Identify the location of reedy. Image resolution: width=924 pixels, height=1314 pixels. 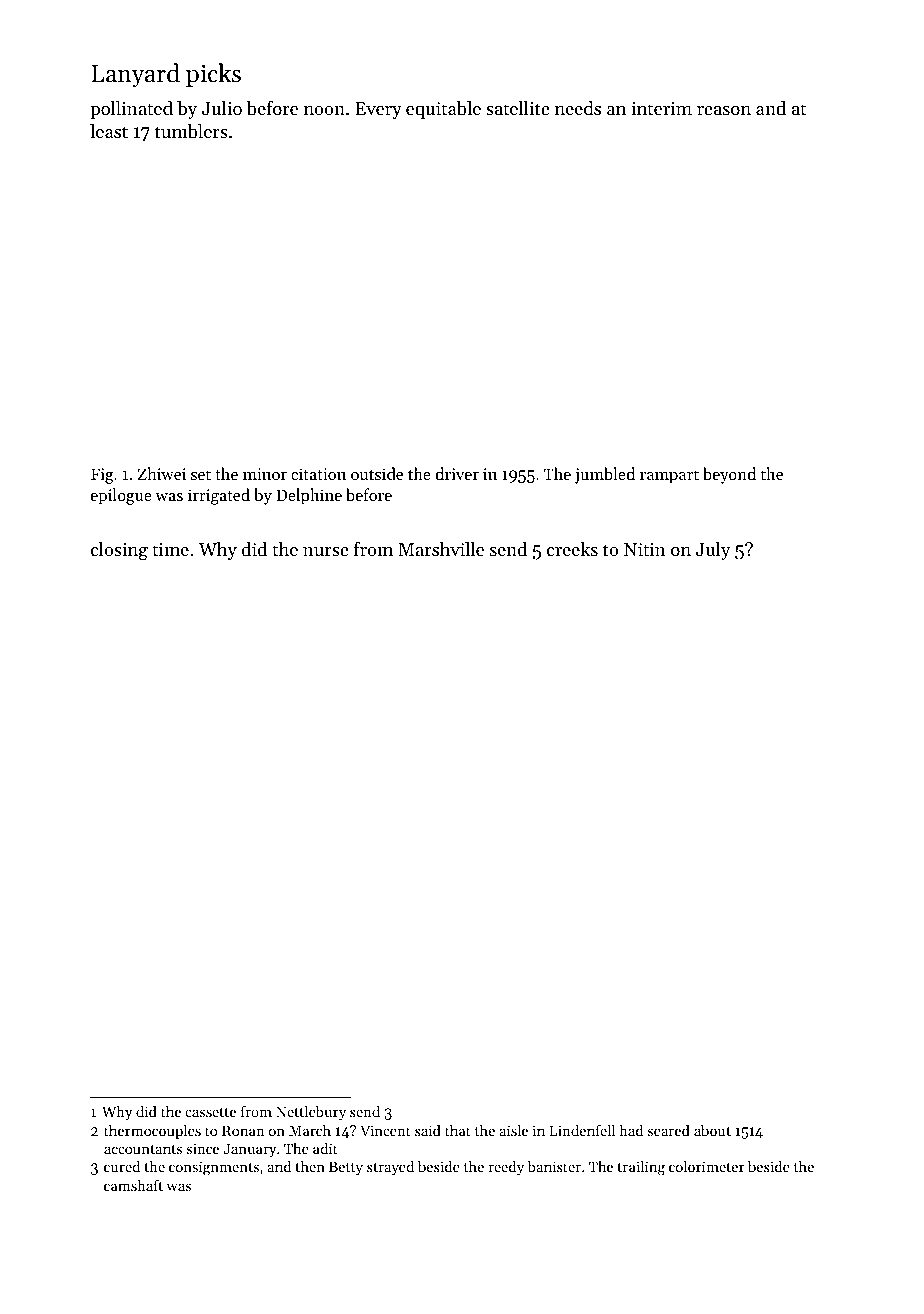
(506, 1167).
